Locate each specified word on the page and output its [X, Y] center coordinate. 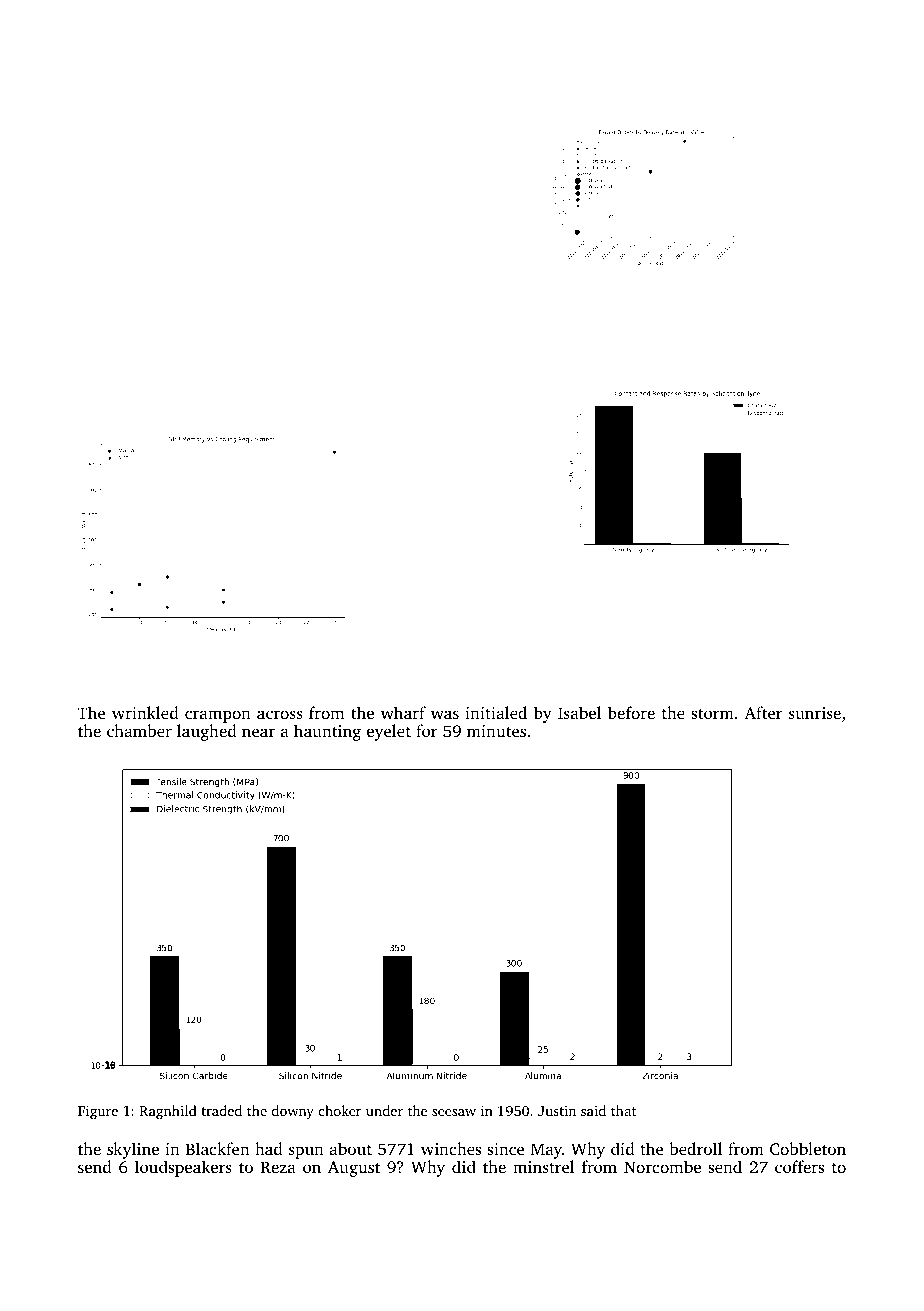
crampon [218, 716]
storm [712, 714]
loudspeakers [183, 1168]
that [623, 1110]
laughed [207, 732]
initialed [496, 712]
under [384, 1110]
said [593, 1110]
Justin [557, 1111]
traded [221, 1110]
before [631, 712]
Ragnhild [168, 1112]
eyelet [389, 732]
